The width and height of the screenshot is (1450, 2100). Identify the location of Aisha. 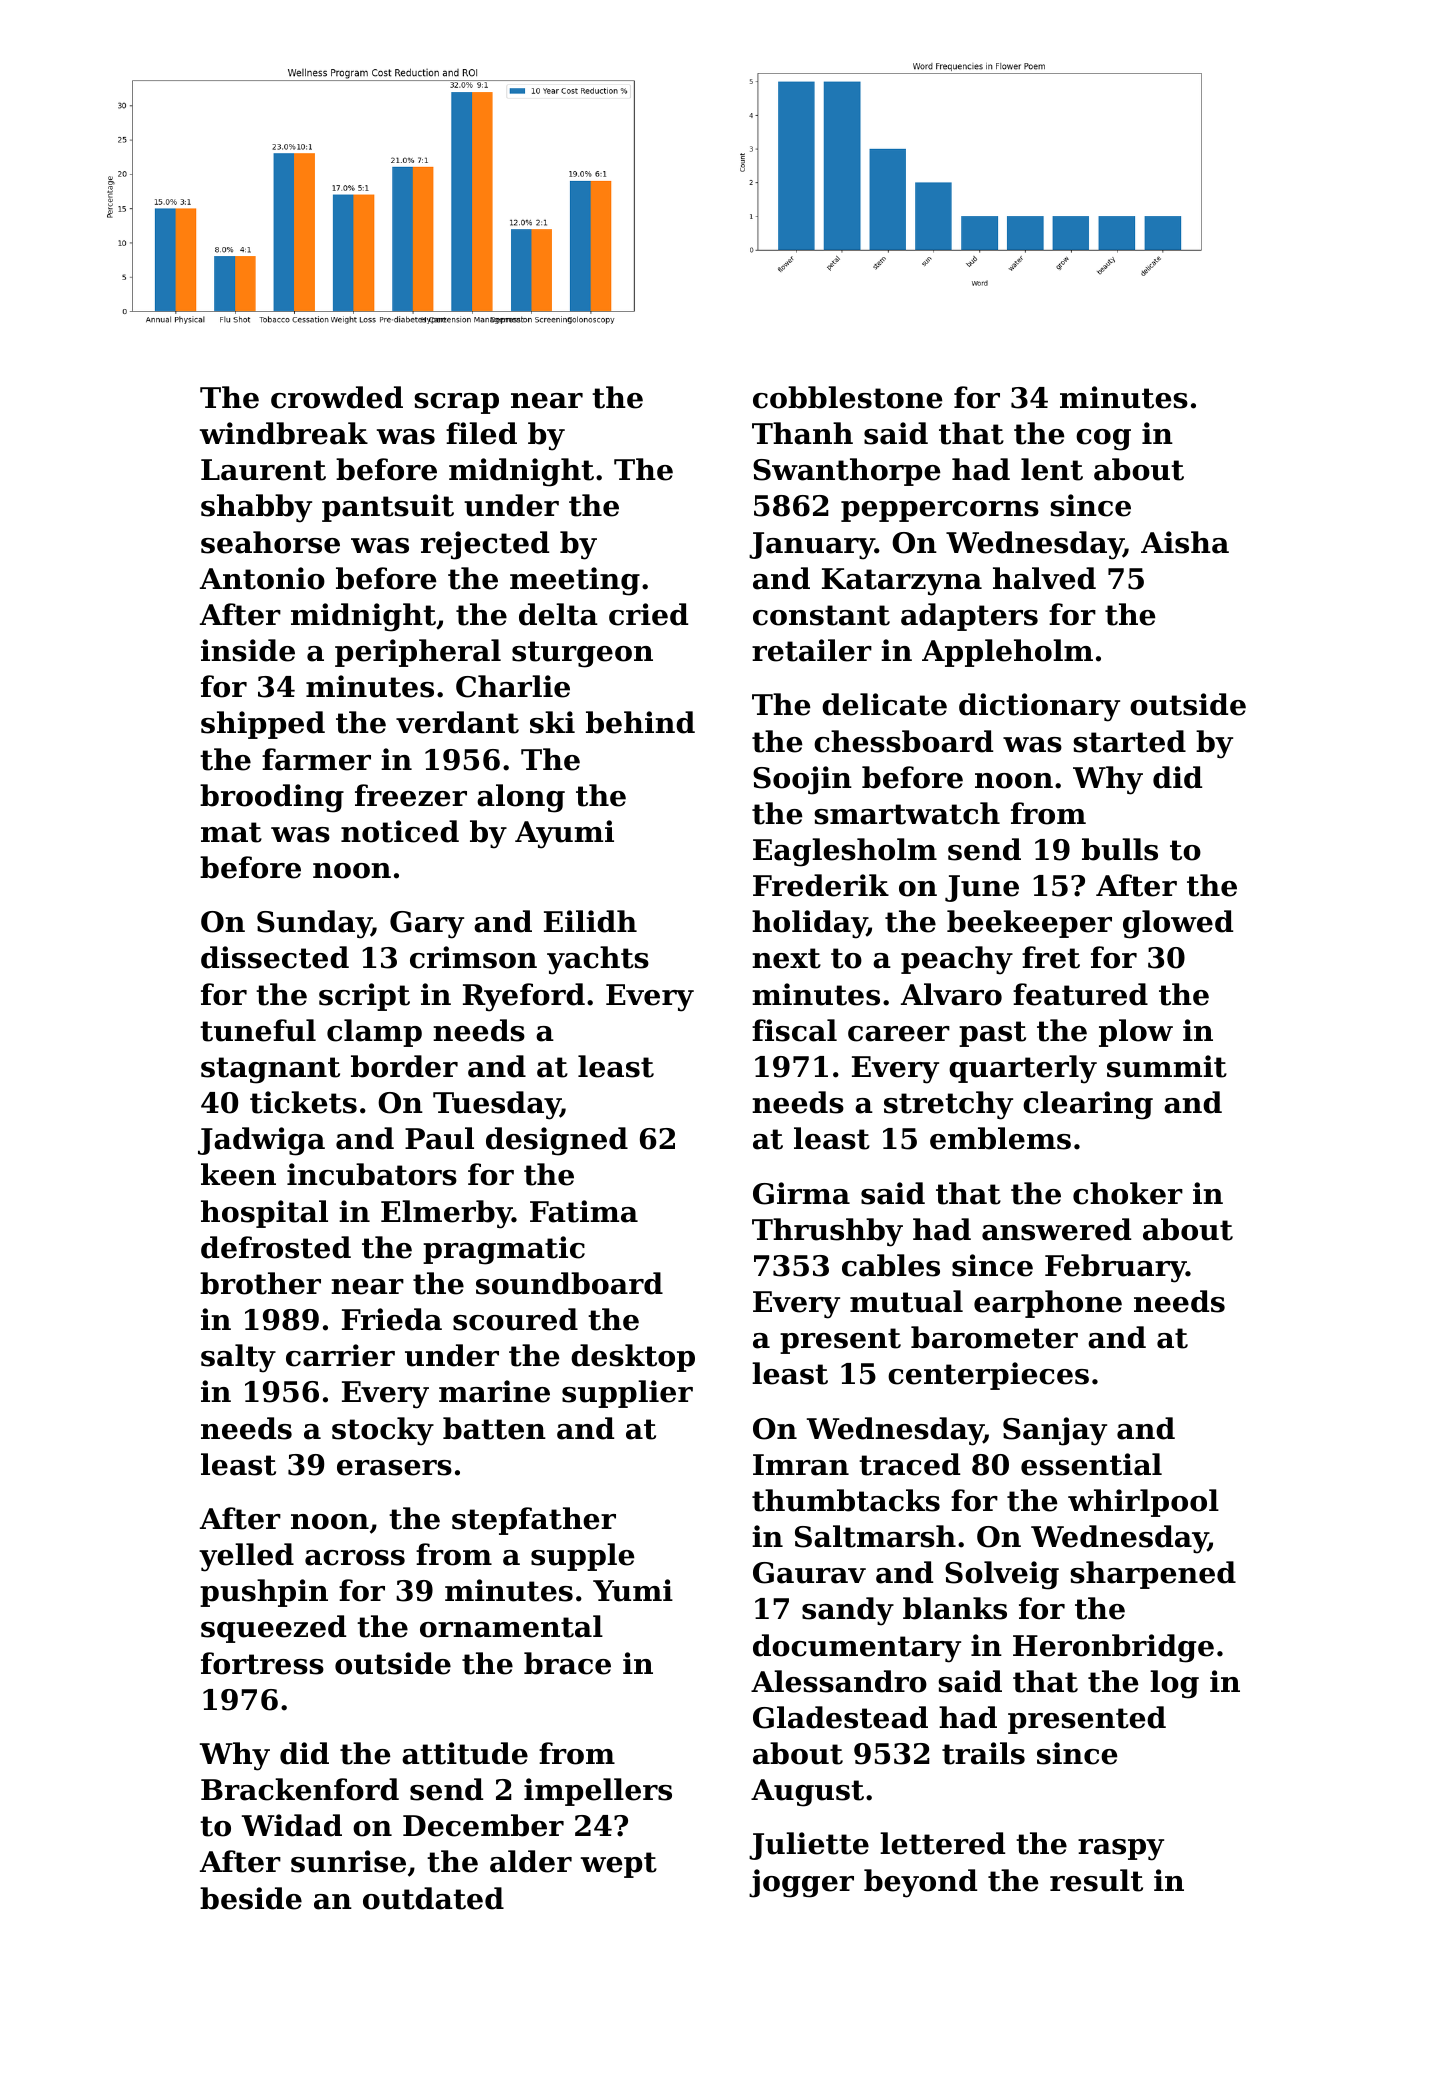
(1185, 542).
